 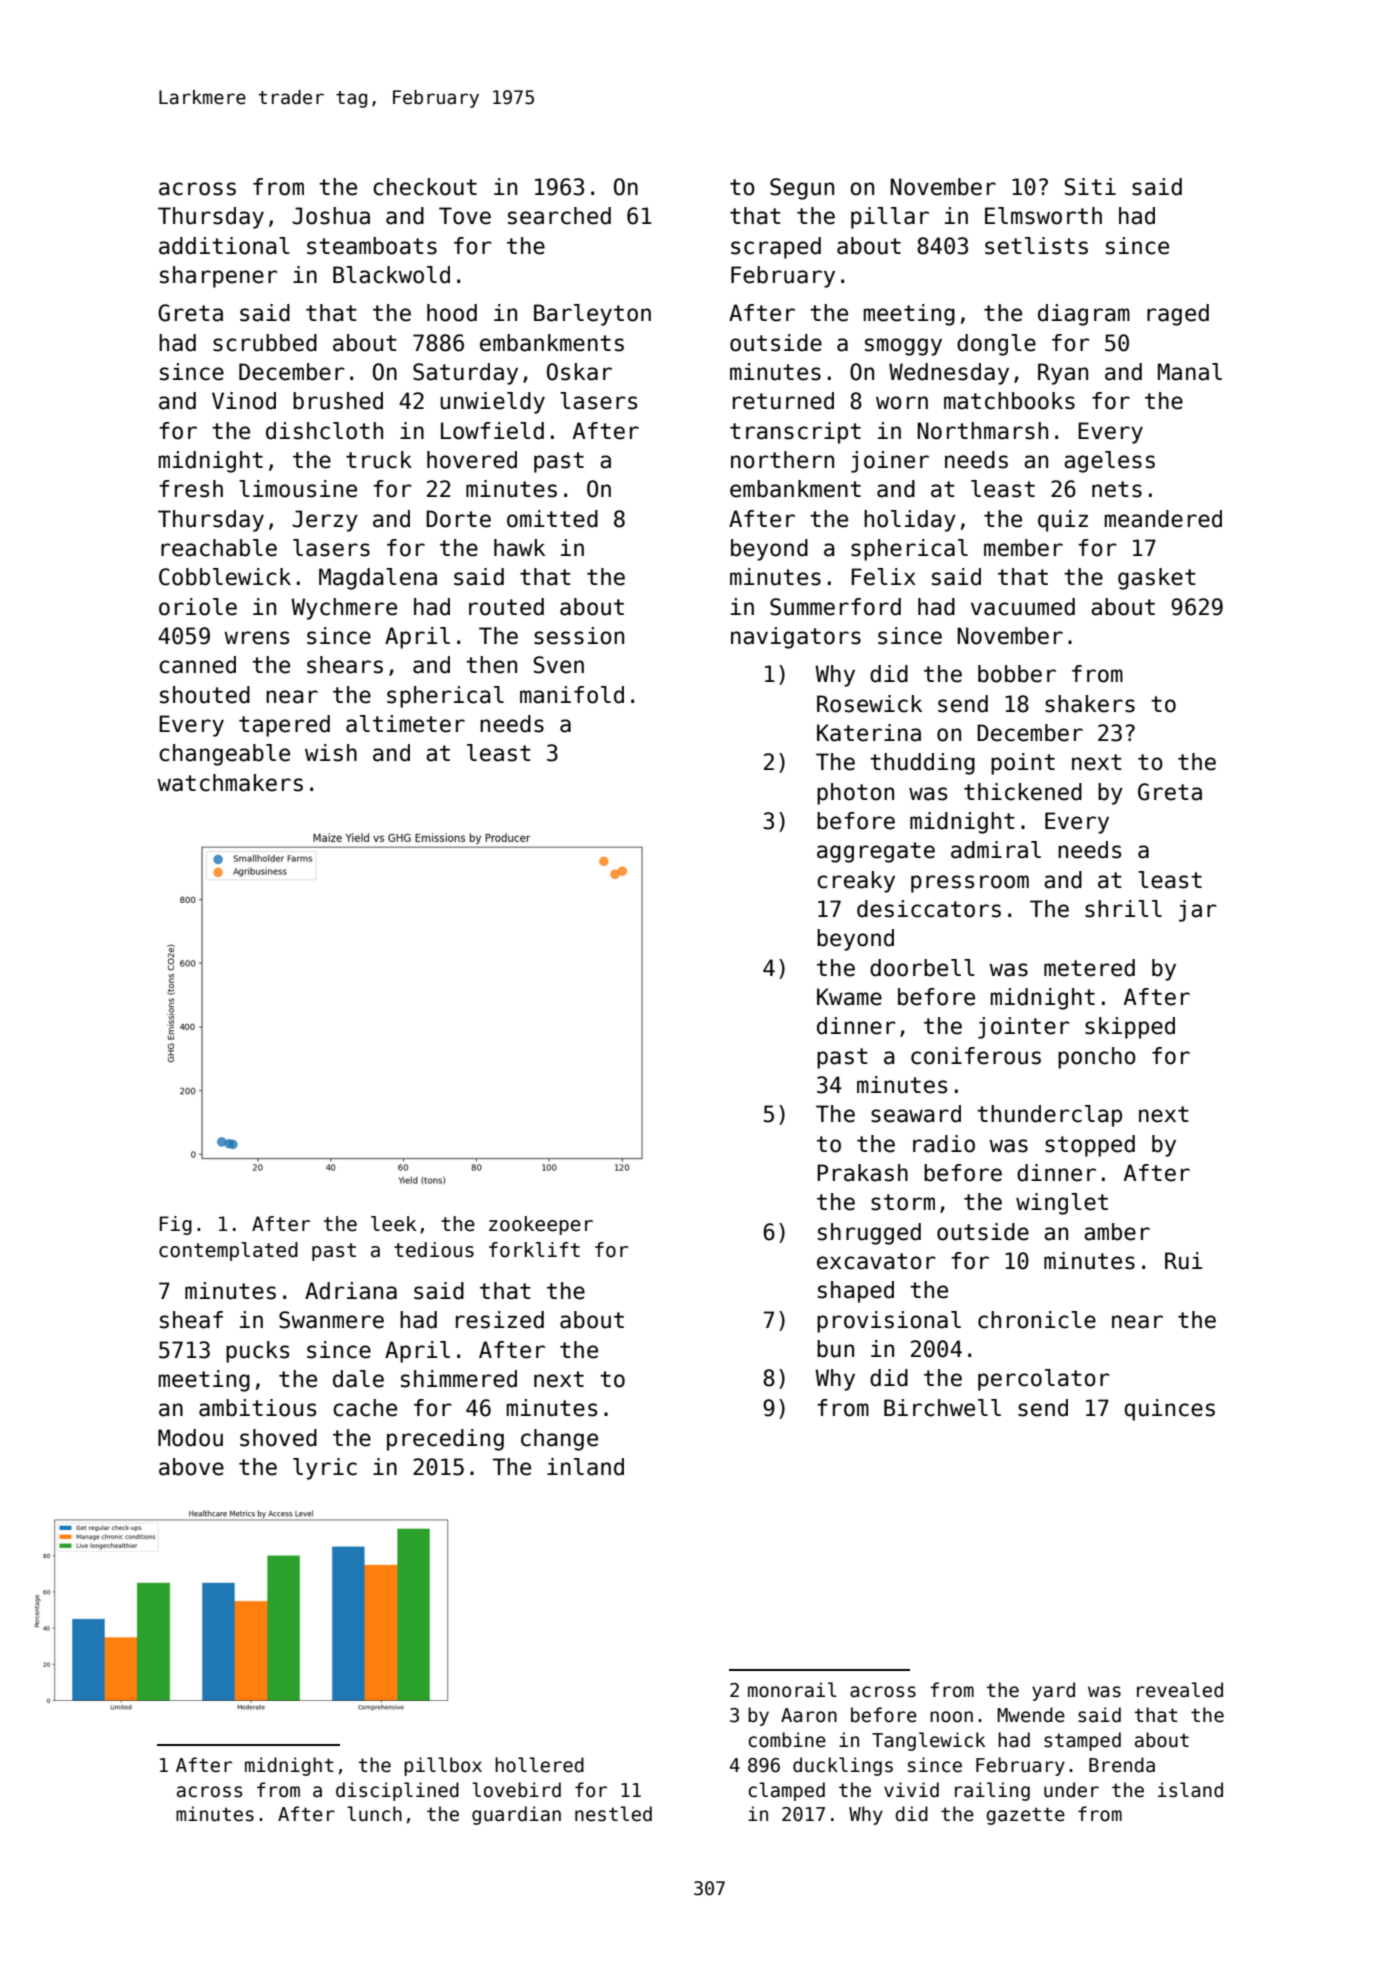 I want to click on searched, so click(x=559, y=216).
